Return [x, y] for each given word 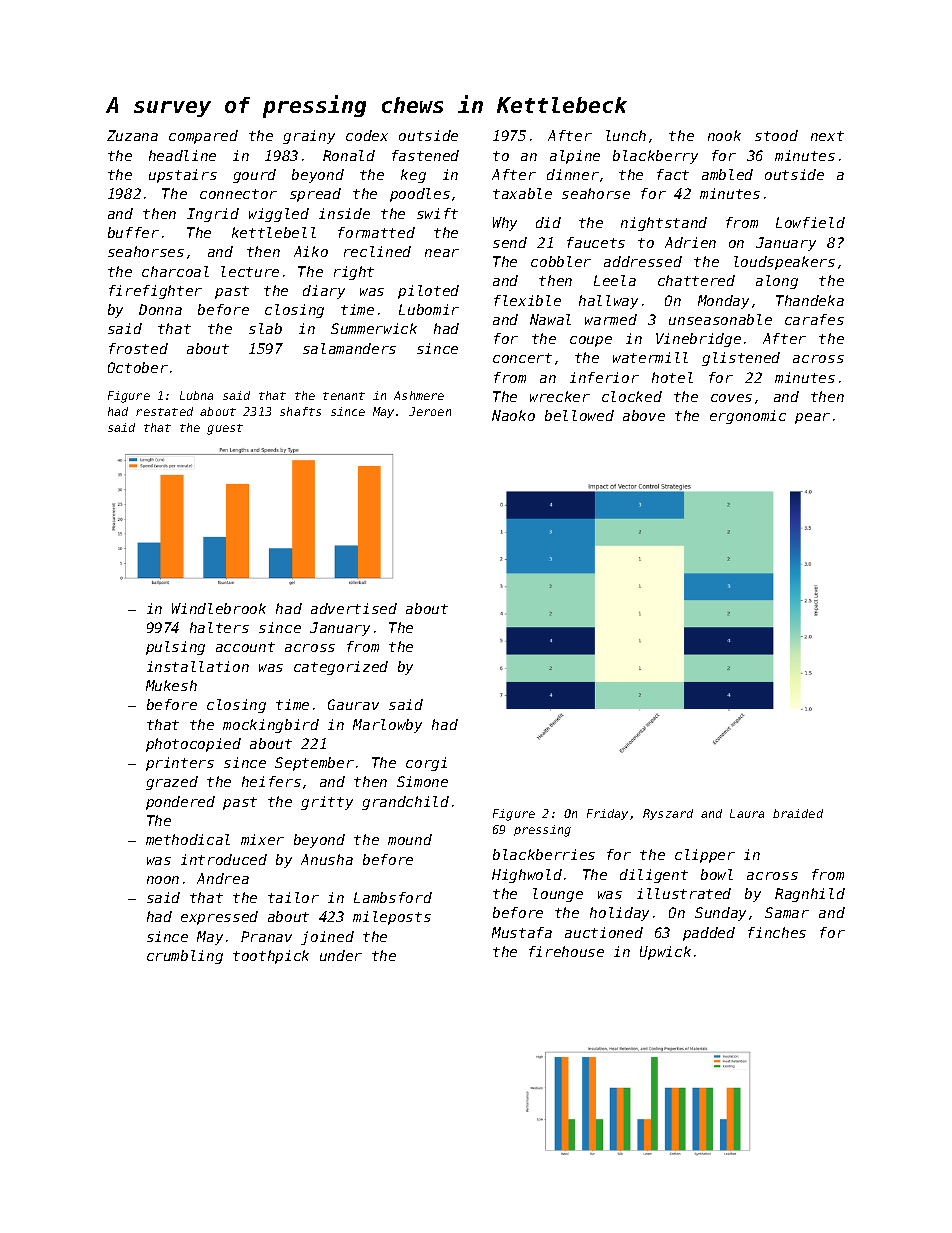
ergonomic [748, 417]
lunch [626, 135]
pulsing [175, 648]
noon [163, 880]
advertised [354, 608]
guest [225, 429]
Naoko [513, 415]
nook [724, 135]
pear [812, 418]
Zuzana [132, 135]
